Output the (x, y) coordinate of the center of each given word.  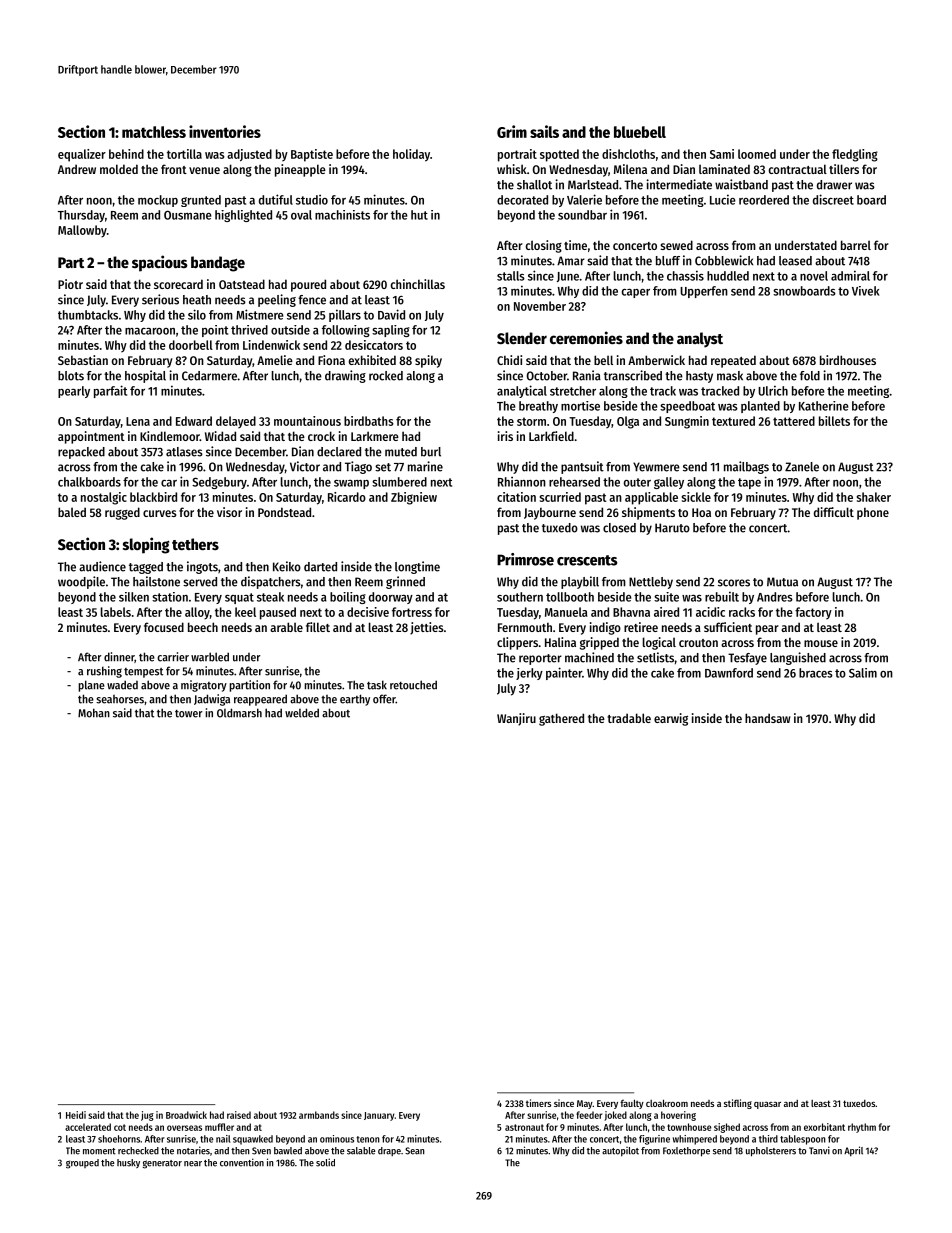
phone (873, 514)
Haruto (672, 528)
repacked (81, 453)
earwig (671, 719)
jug (147, 1116)
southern (520, 597)
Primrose (525, 559)
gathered (561, 719)
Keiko (287, 566)
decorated (522, 200)
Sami (722, 154)
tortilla (184, 154)
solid (325, 1162)
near (193, 1164)
